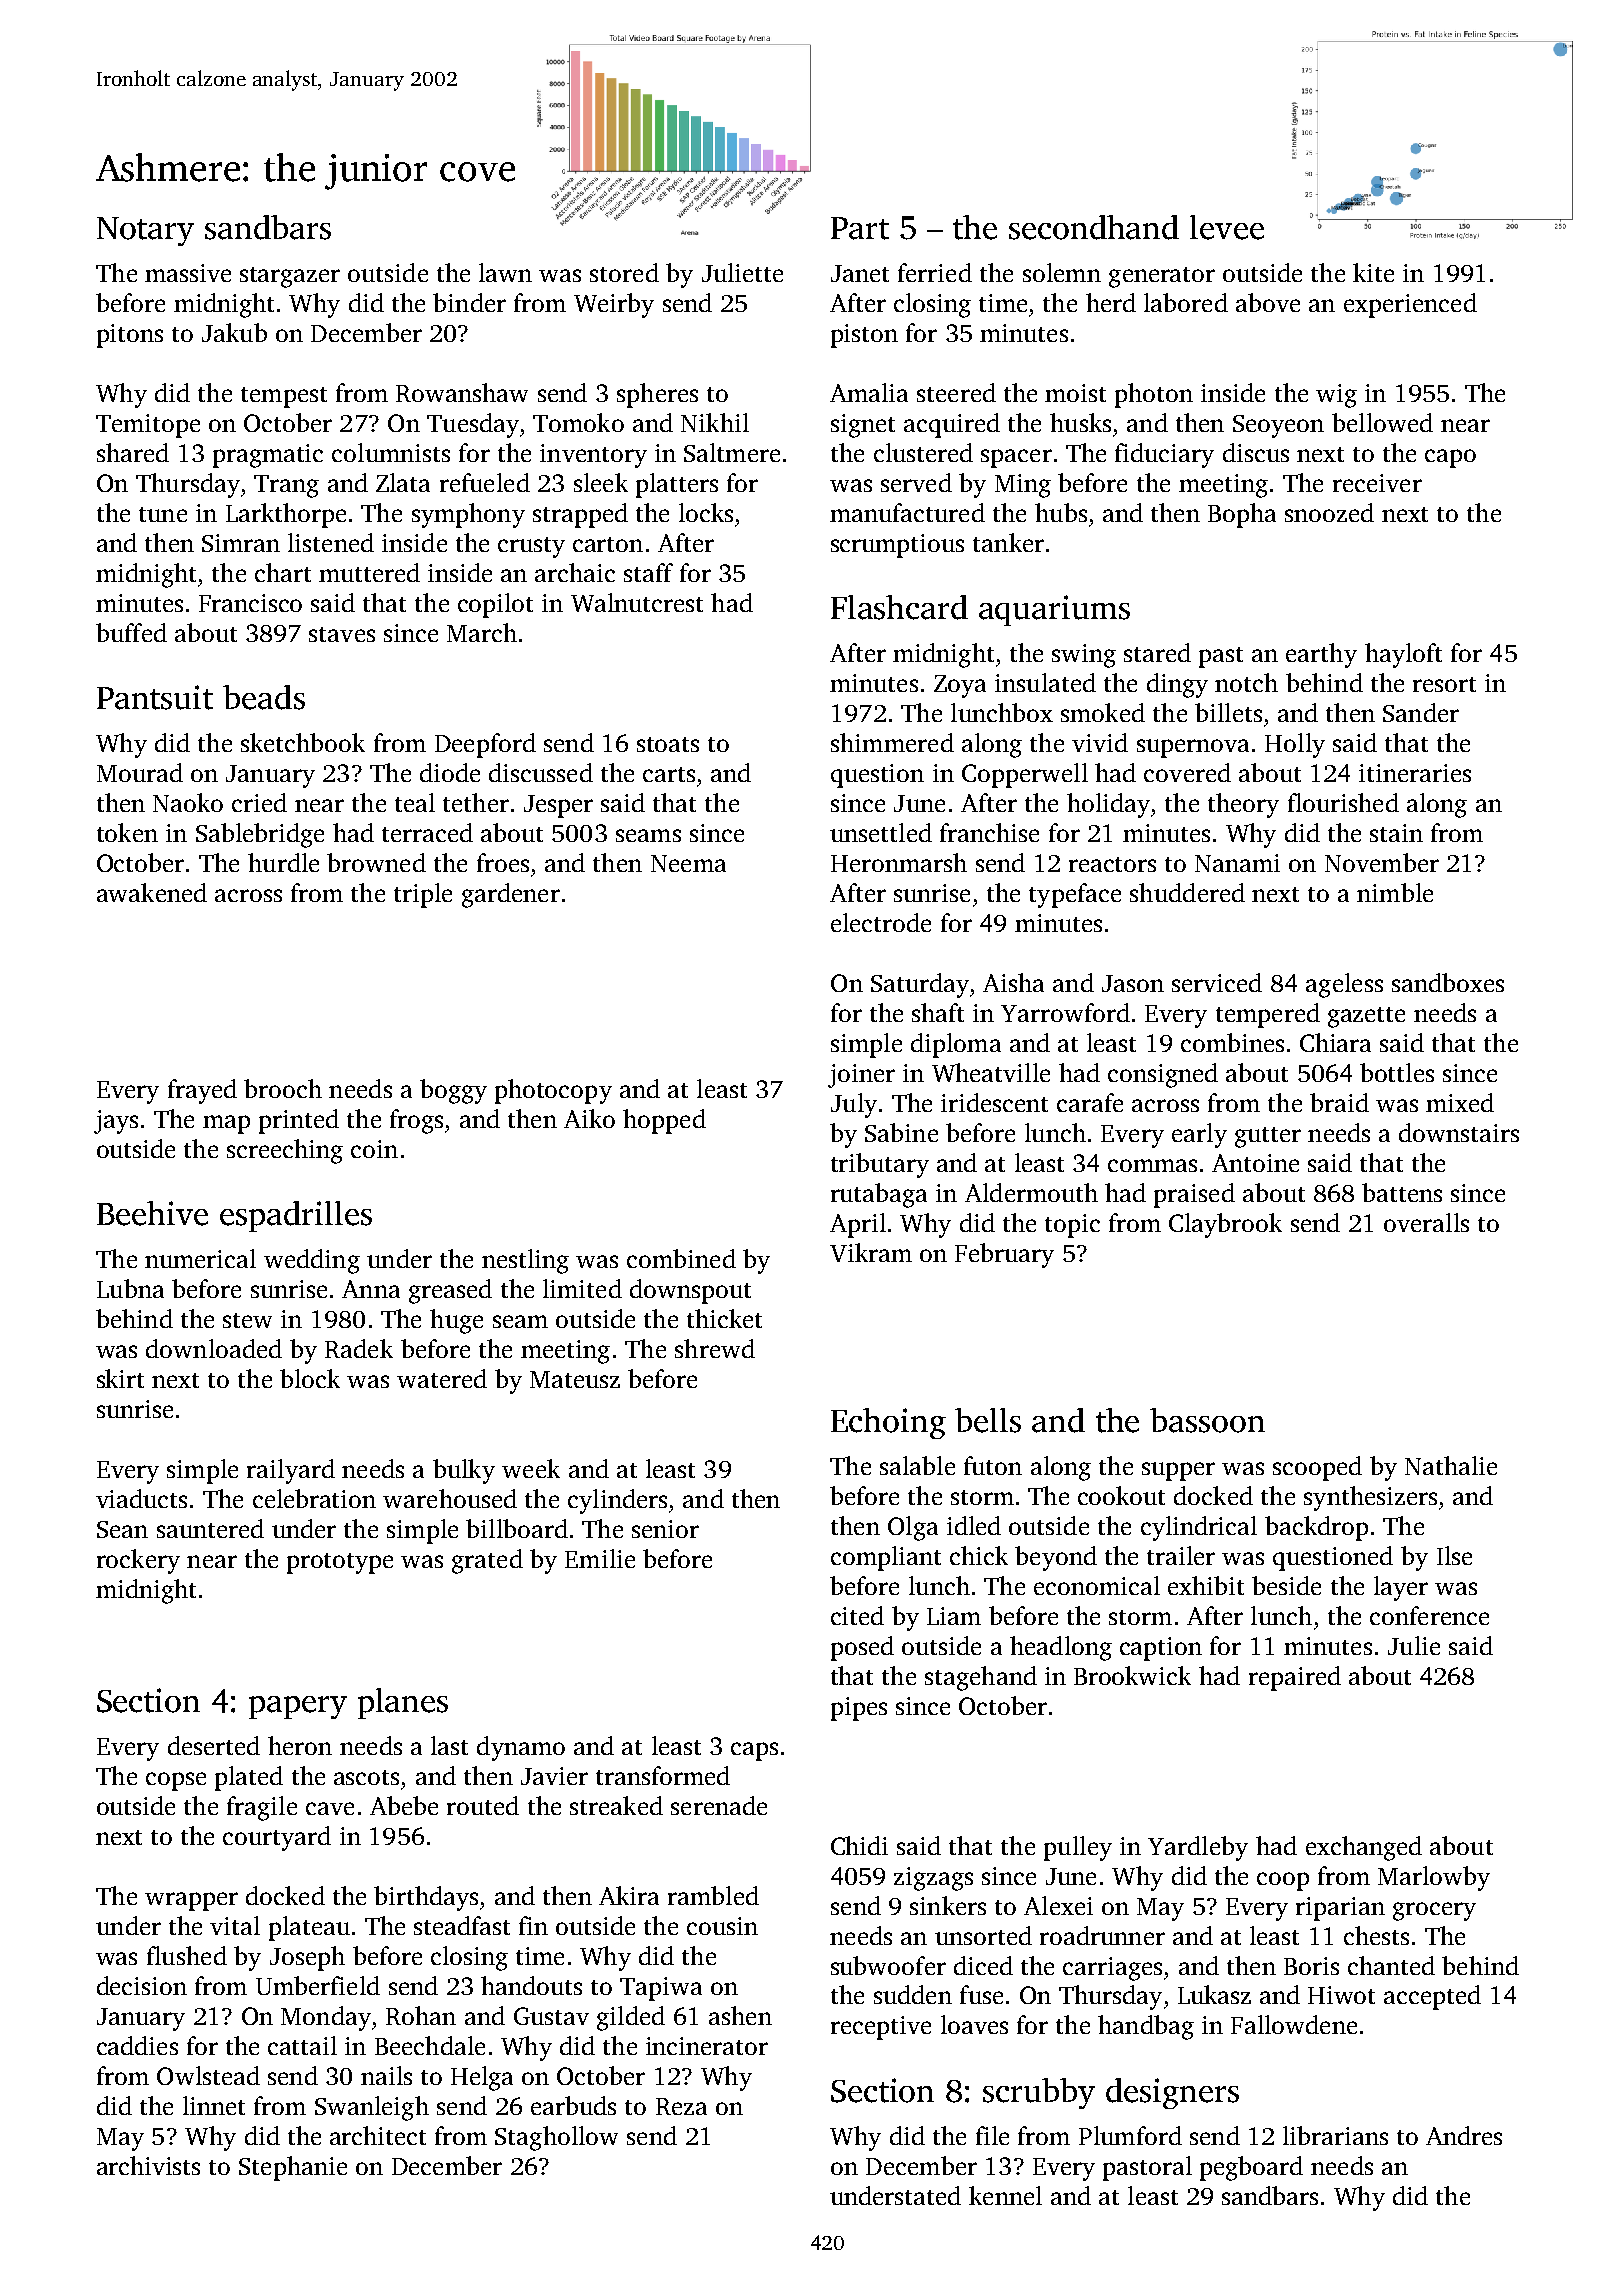 This image has width=1620, height=2292. What do you see at coordinates (860, 228) in the image?
I see `Part` at bounding box center [860, 228].
